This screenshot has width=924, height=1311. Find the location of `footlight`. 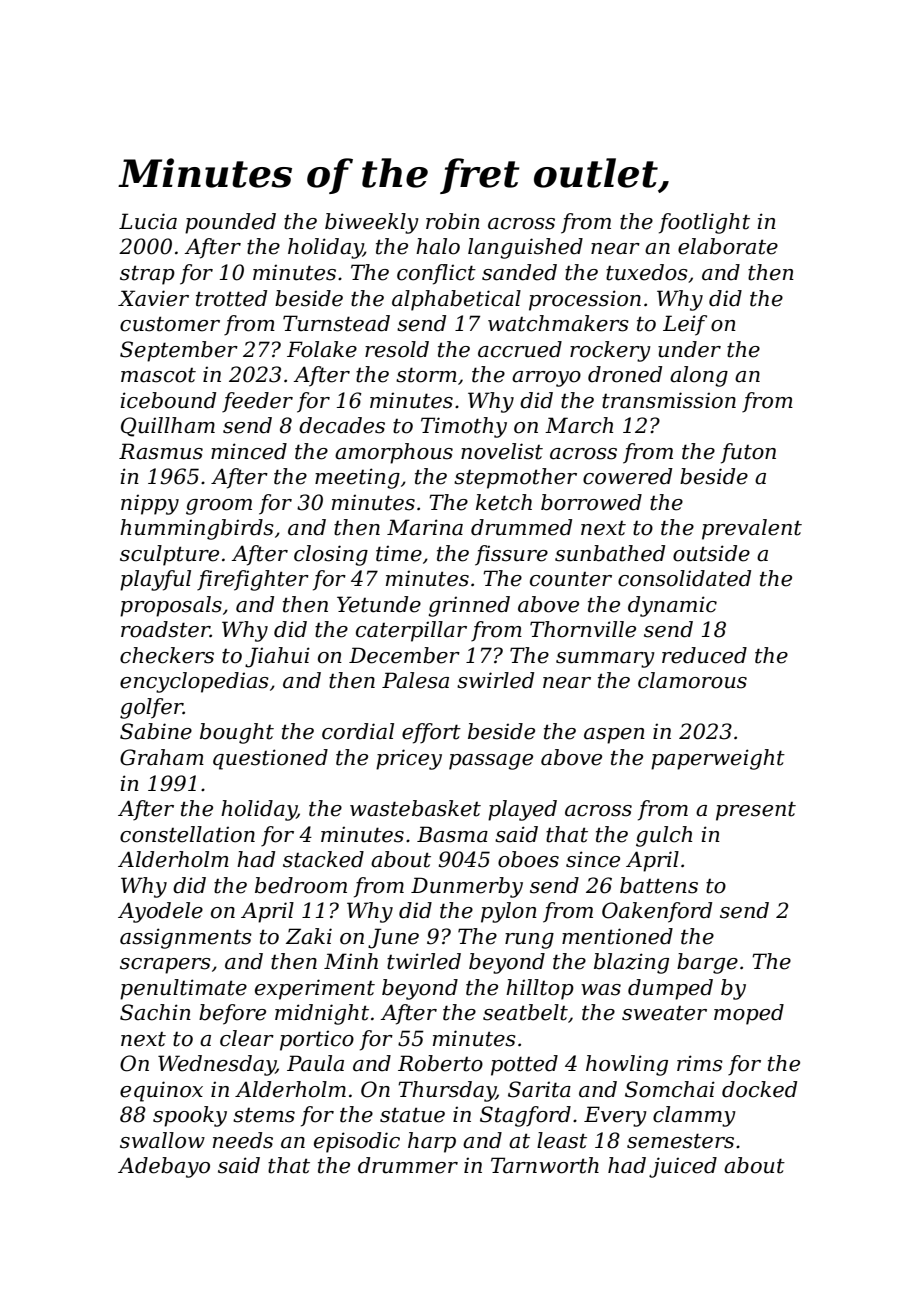

footlight is located at coordinates (704, 223).
